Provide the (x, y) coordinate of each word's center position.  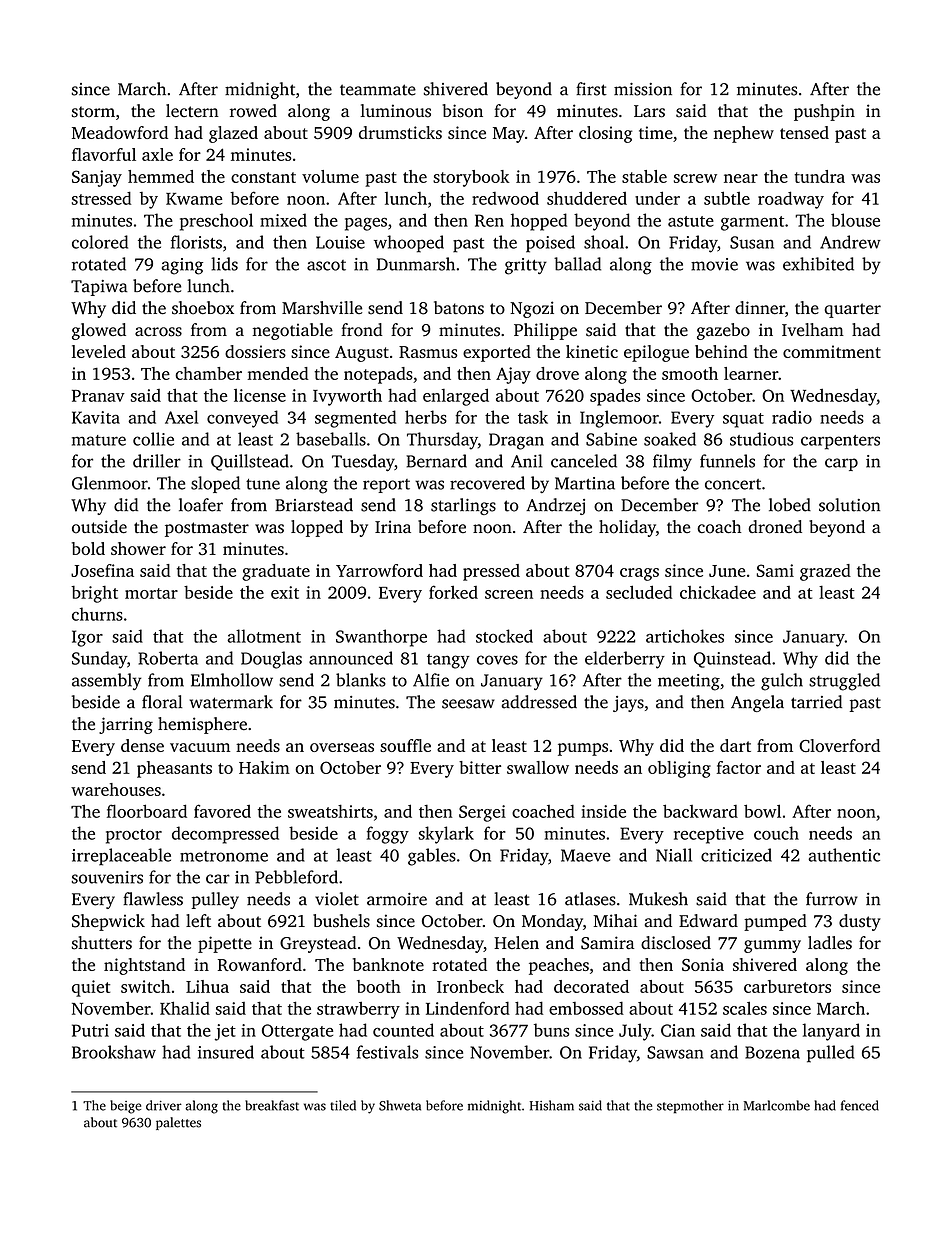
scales (745, 1008)
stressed (101, 198)
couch (776, 833)
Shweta (400, 1105)
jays (628, 704)
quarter (852, 310)
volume (330, 176)
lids (224, 264)
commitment (832, 351)
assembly (106, 681)
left (198, 920)
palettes (178, 1123)
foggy (388, 835)
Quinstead (732, 659)
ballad (577, 264)
